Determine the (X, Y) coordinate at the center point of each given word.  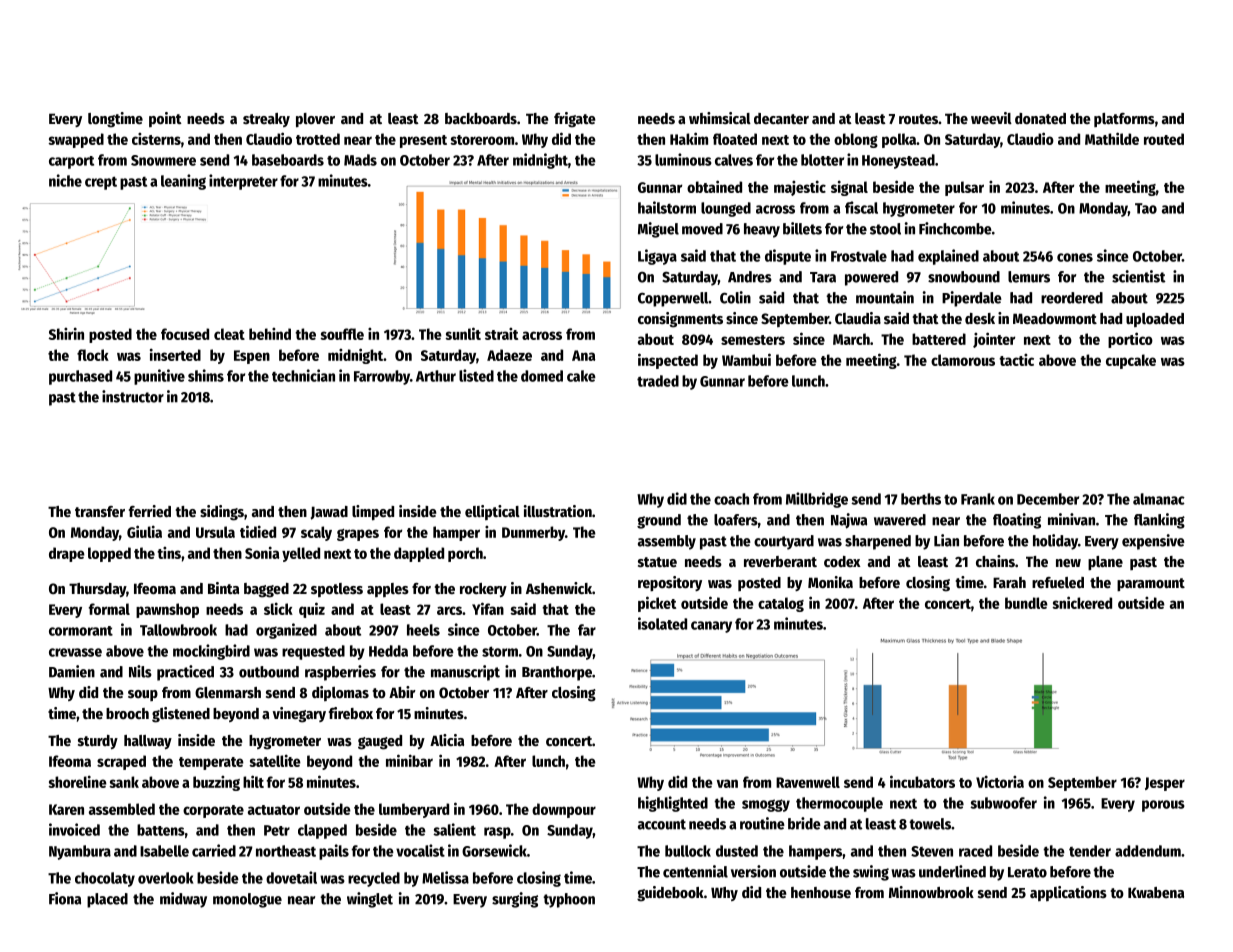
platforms (1124, 120)
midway (183, 900)
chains (995, 561)
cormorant (81, 631)
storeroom (482, 140)
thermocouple (839, 804)
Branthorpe (557, 673)
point (165, 119)
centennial (695, 871)
